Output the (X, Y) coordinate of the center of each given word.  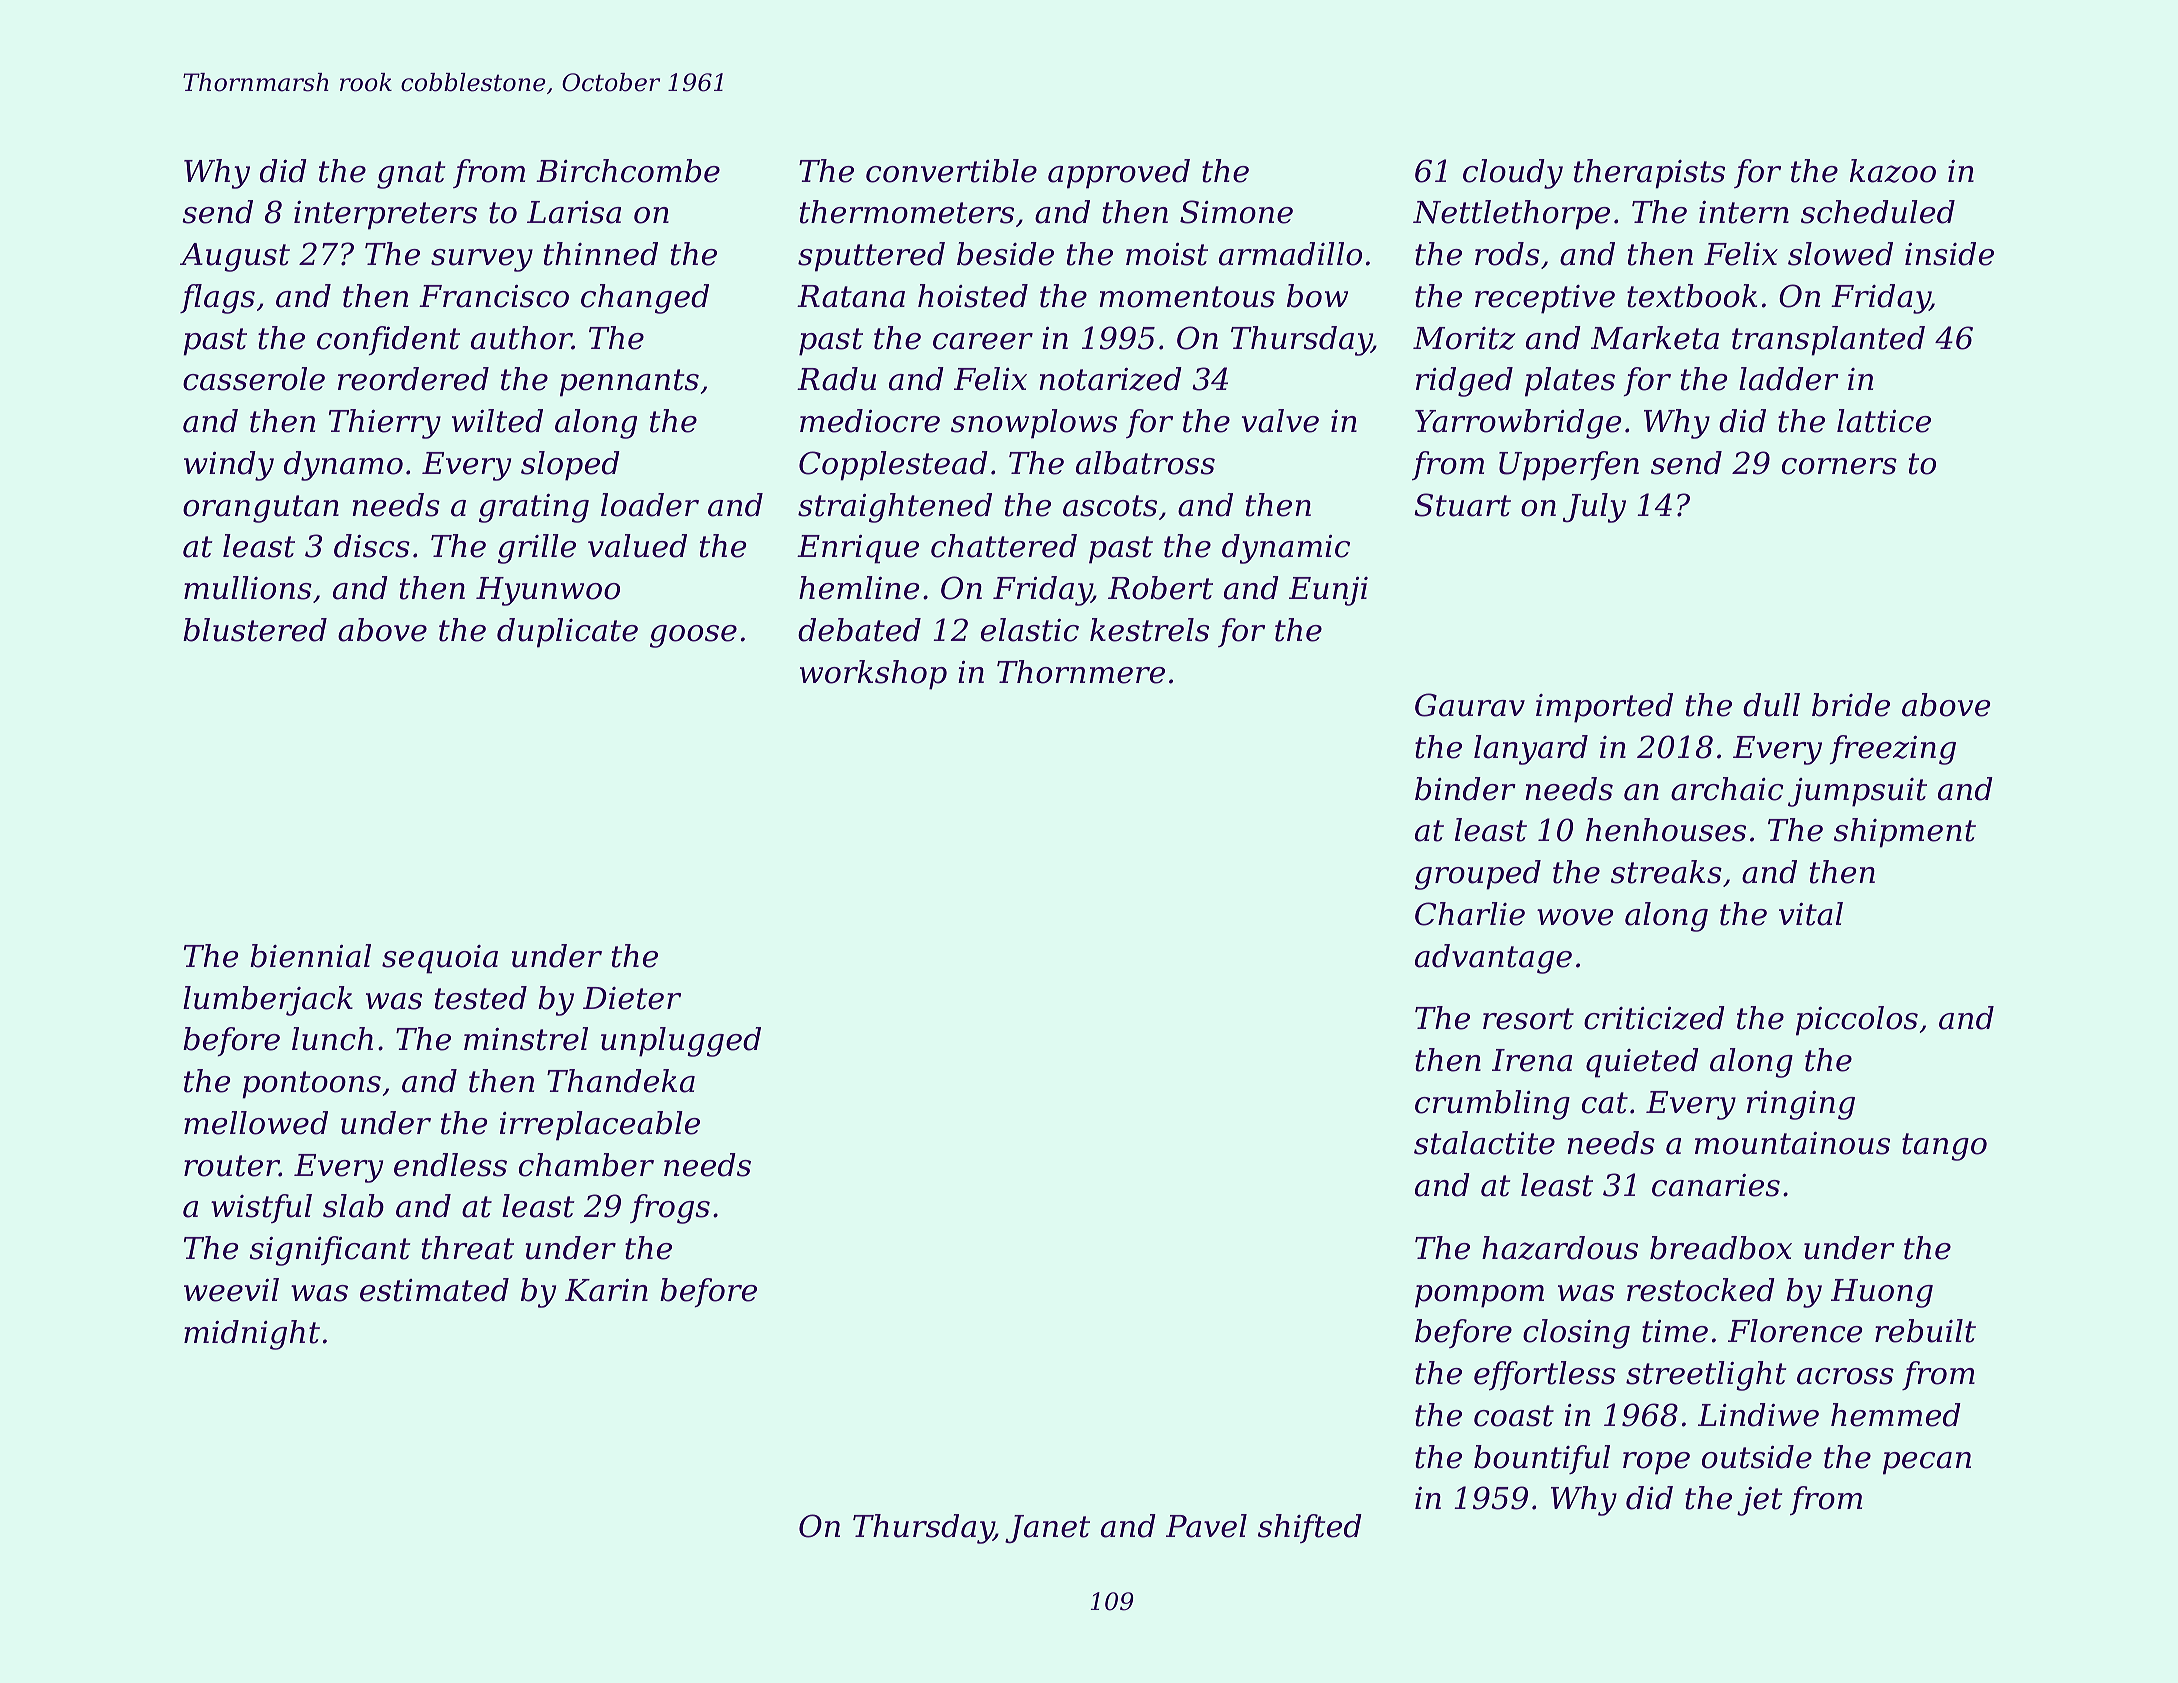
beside (1005, 254)
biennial (310, 956)
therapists (1649, 174)
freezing (1892, 750)
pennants (629, 383)
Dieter (632, 998)
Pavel (1206, 1526)
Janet (1047, 1529)
